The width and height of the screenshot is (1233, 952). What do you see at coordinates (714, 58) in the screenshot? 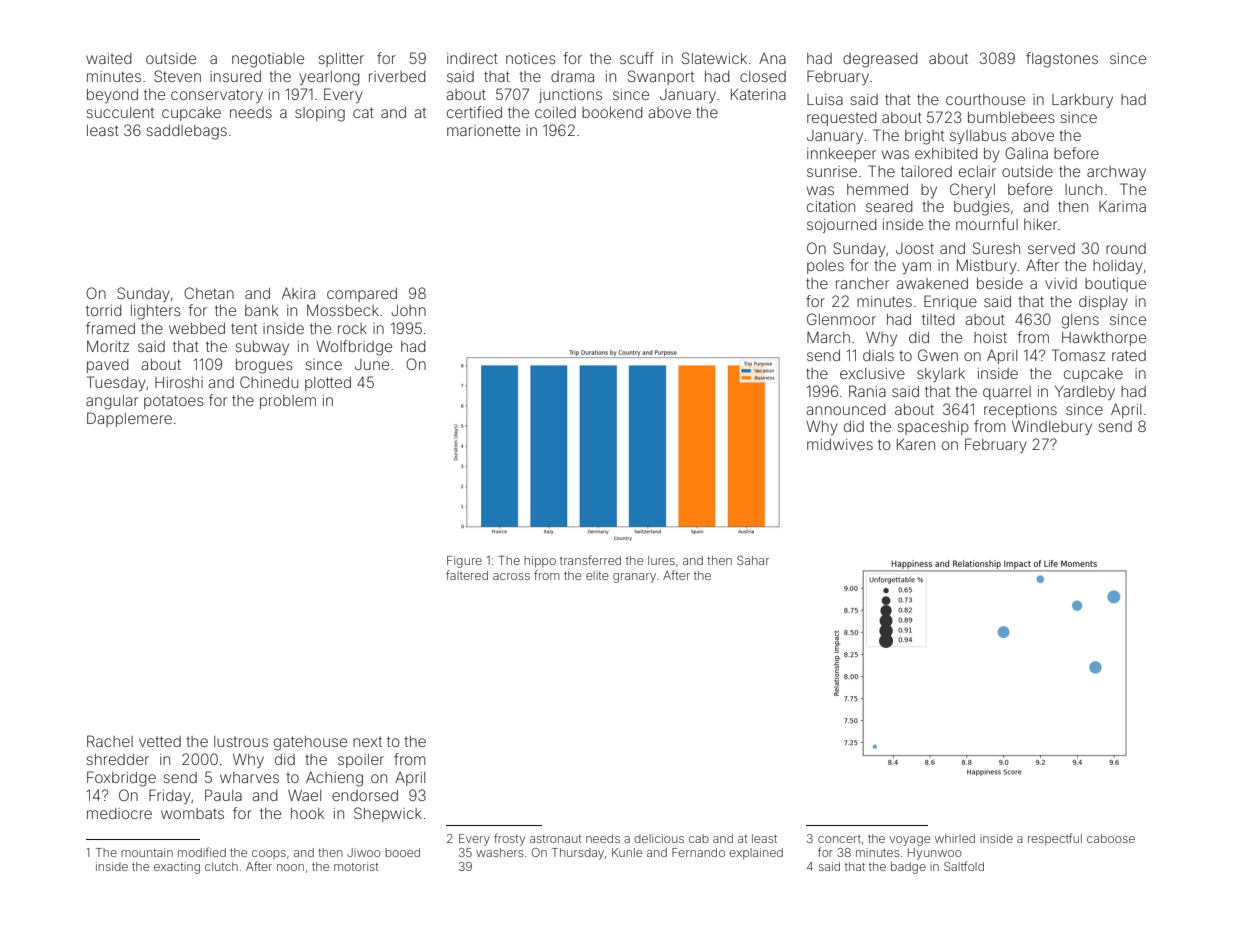
I see `Slatewick` at bounding box center [714, 58].
